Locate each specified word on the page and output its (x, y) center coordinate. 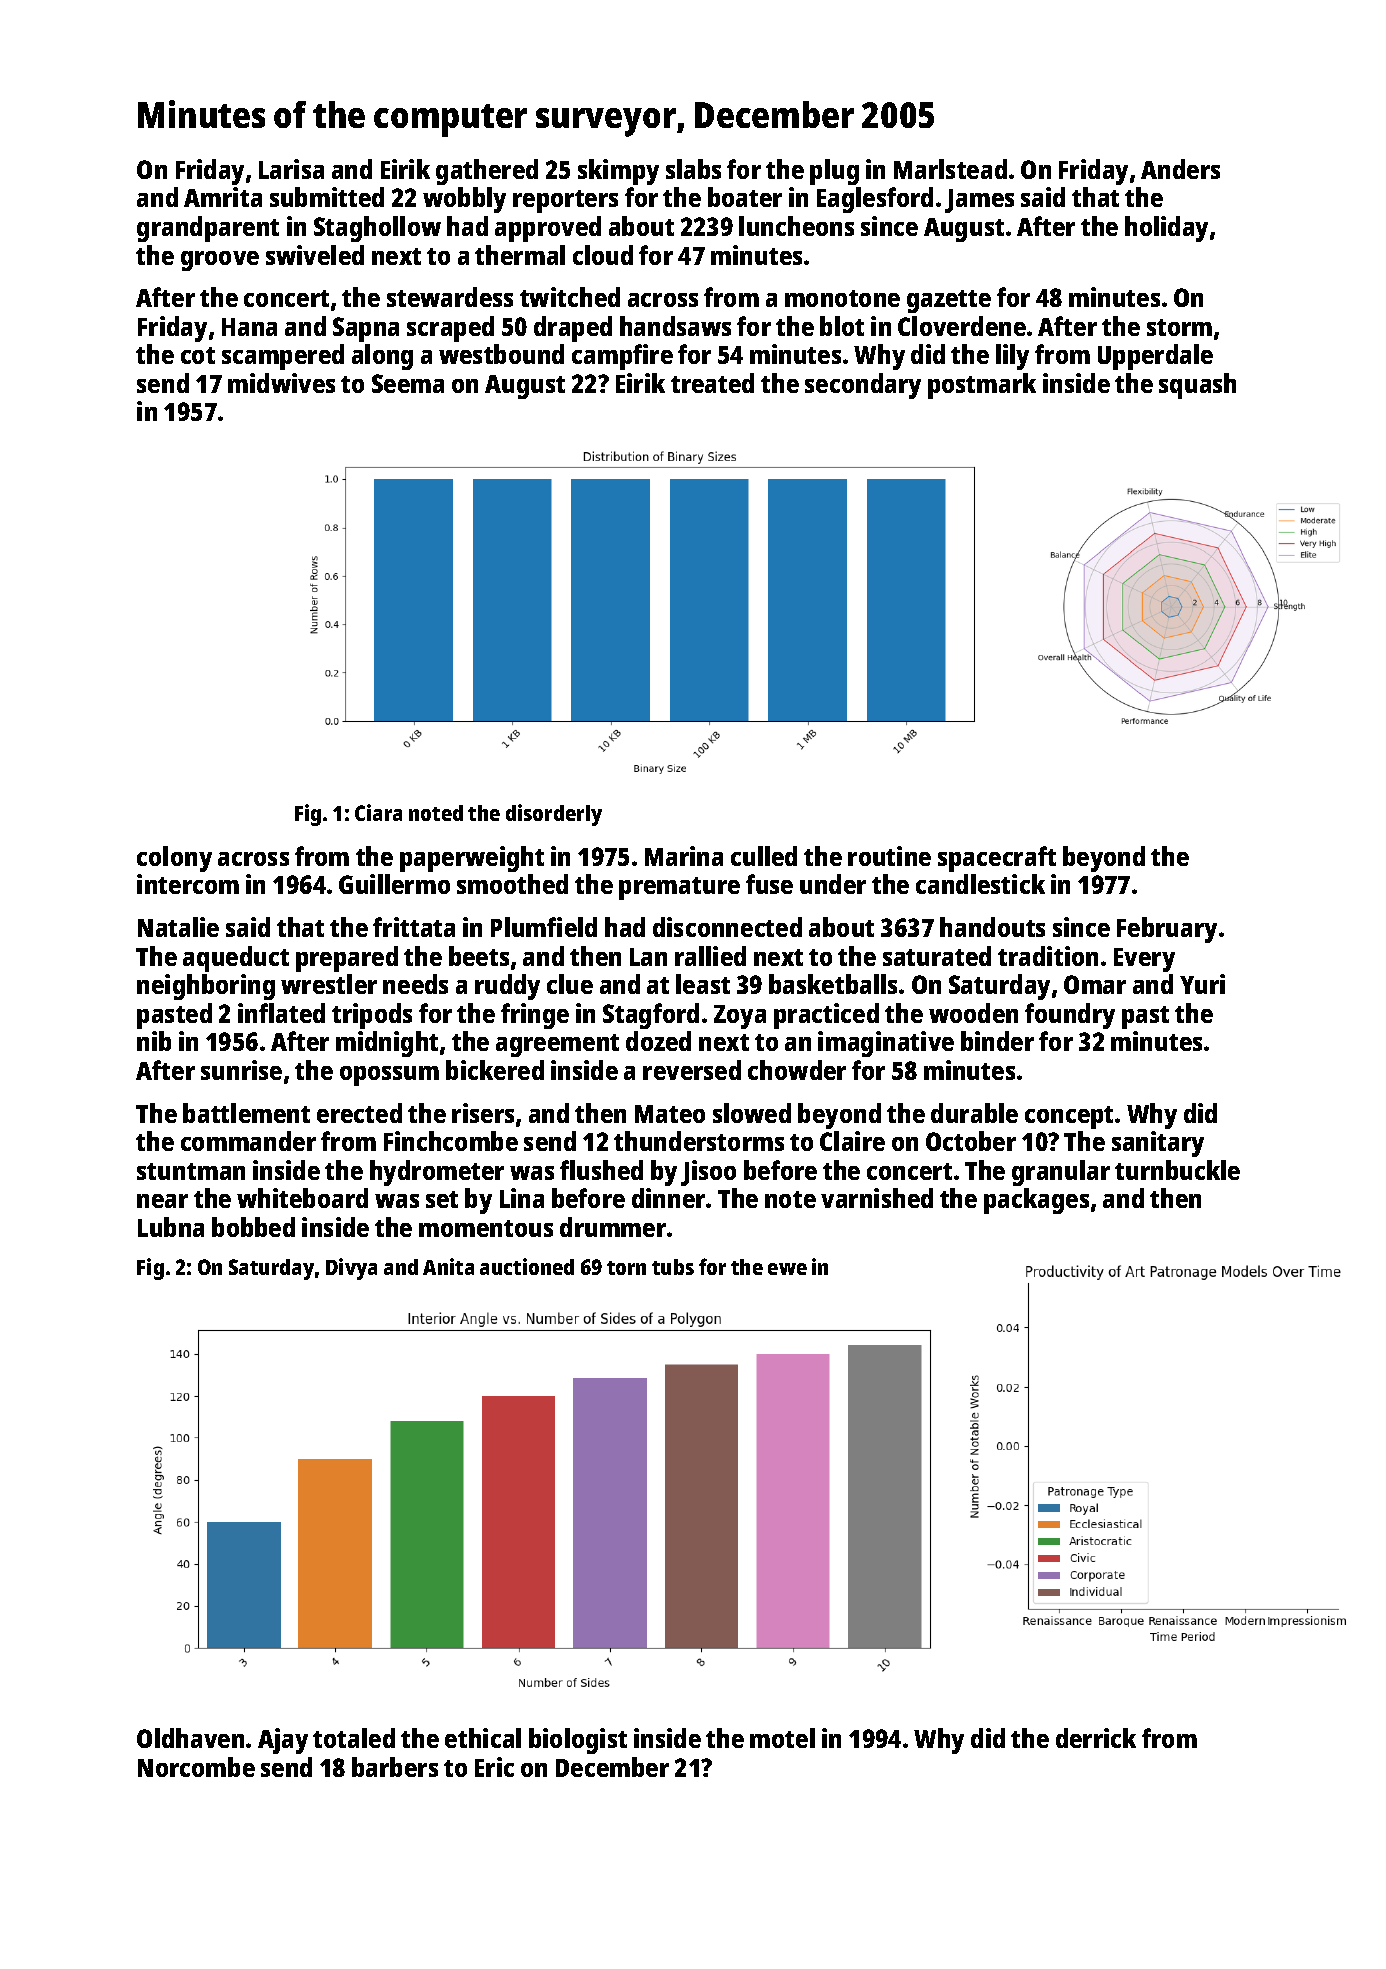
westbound (501, 354)
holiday (1166, 229)
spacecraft (997, 859)
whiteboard (302, 1198)
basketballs (833, 984)
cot (198, 355)
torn (626, 1268)
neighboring (206, 987)
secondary (863, 386)
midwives (281, 383)
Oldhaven (190, 1738)
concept (1069, 1117)
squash (1197, 386)
